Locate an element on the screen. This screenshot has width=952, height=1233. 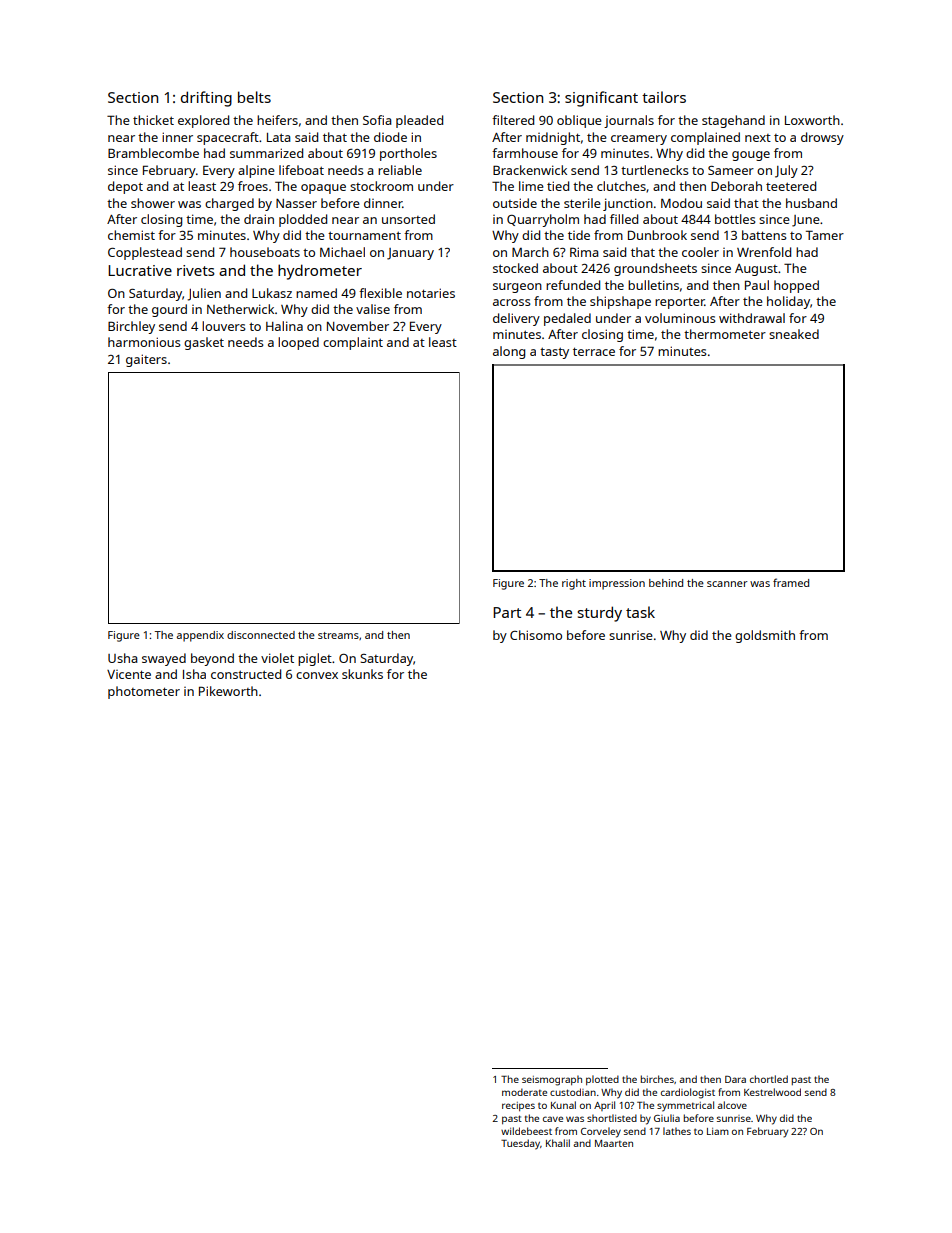
chortled is located at coordinates (769, 1079).
